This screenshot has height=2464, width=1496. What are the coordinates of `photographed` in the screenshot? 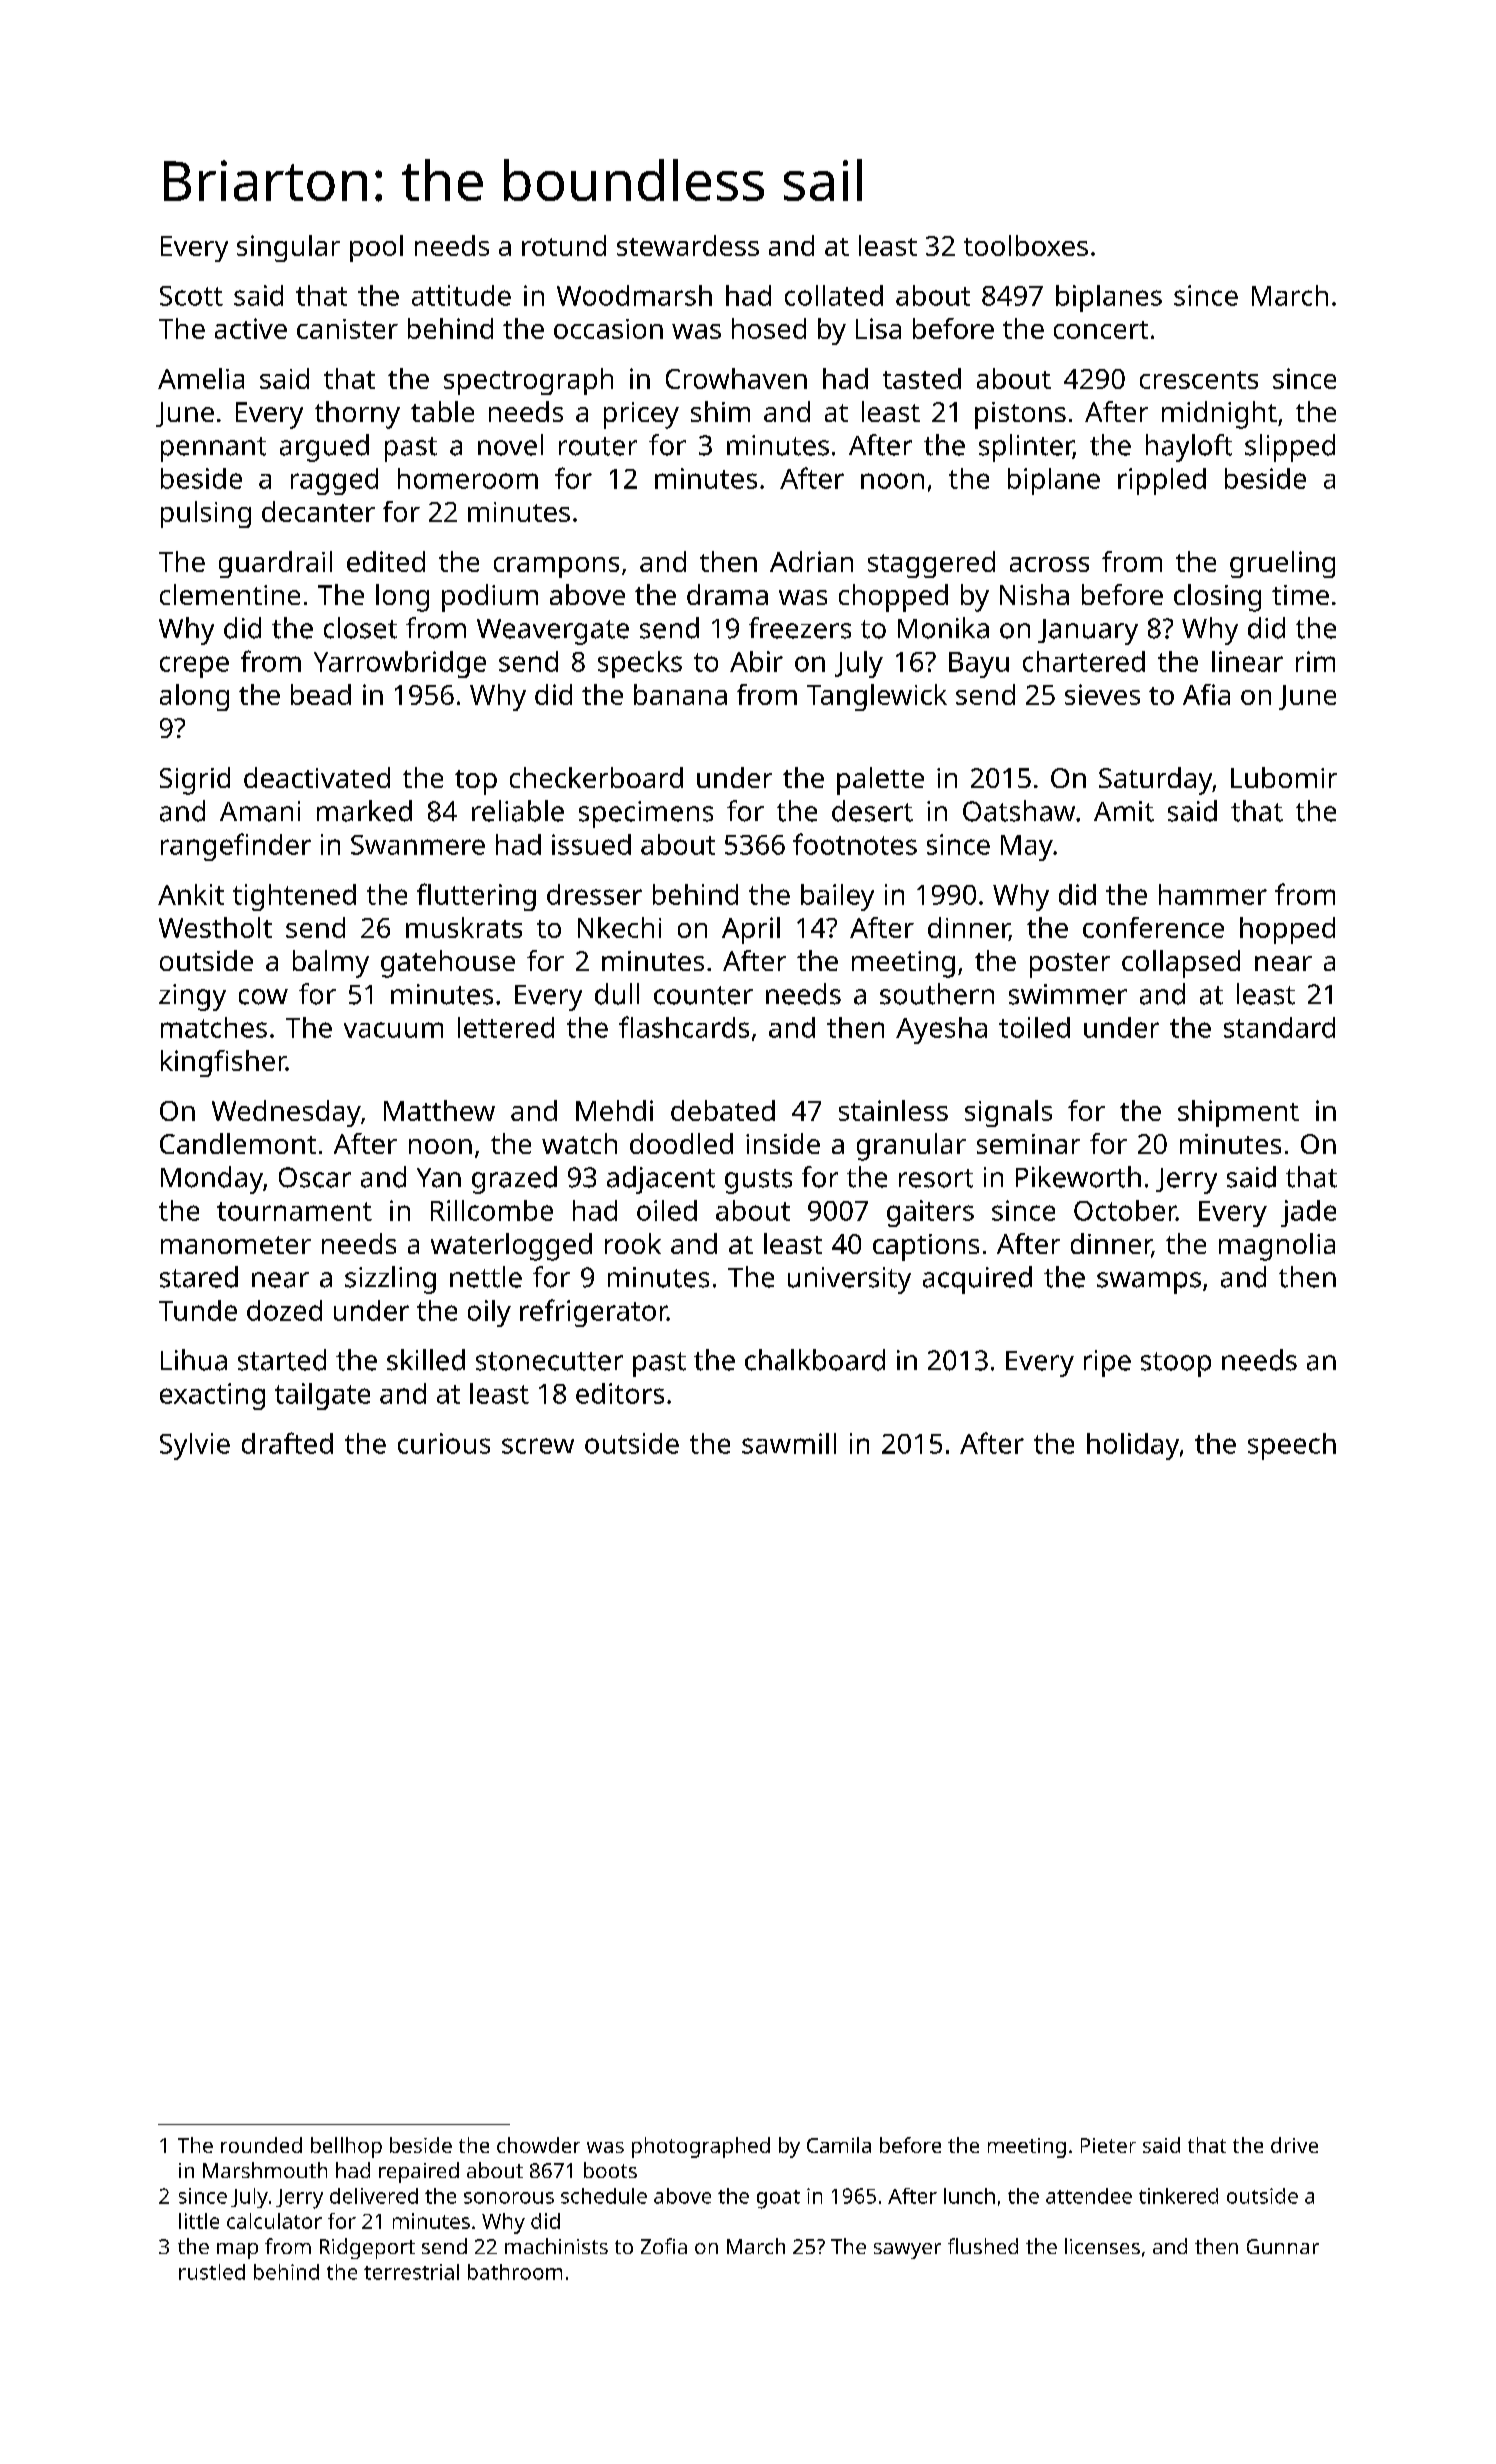 It's located at (701, 2147).
